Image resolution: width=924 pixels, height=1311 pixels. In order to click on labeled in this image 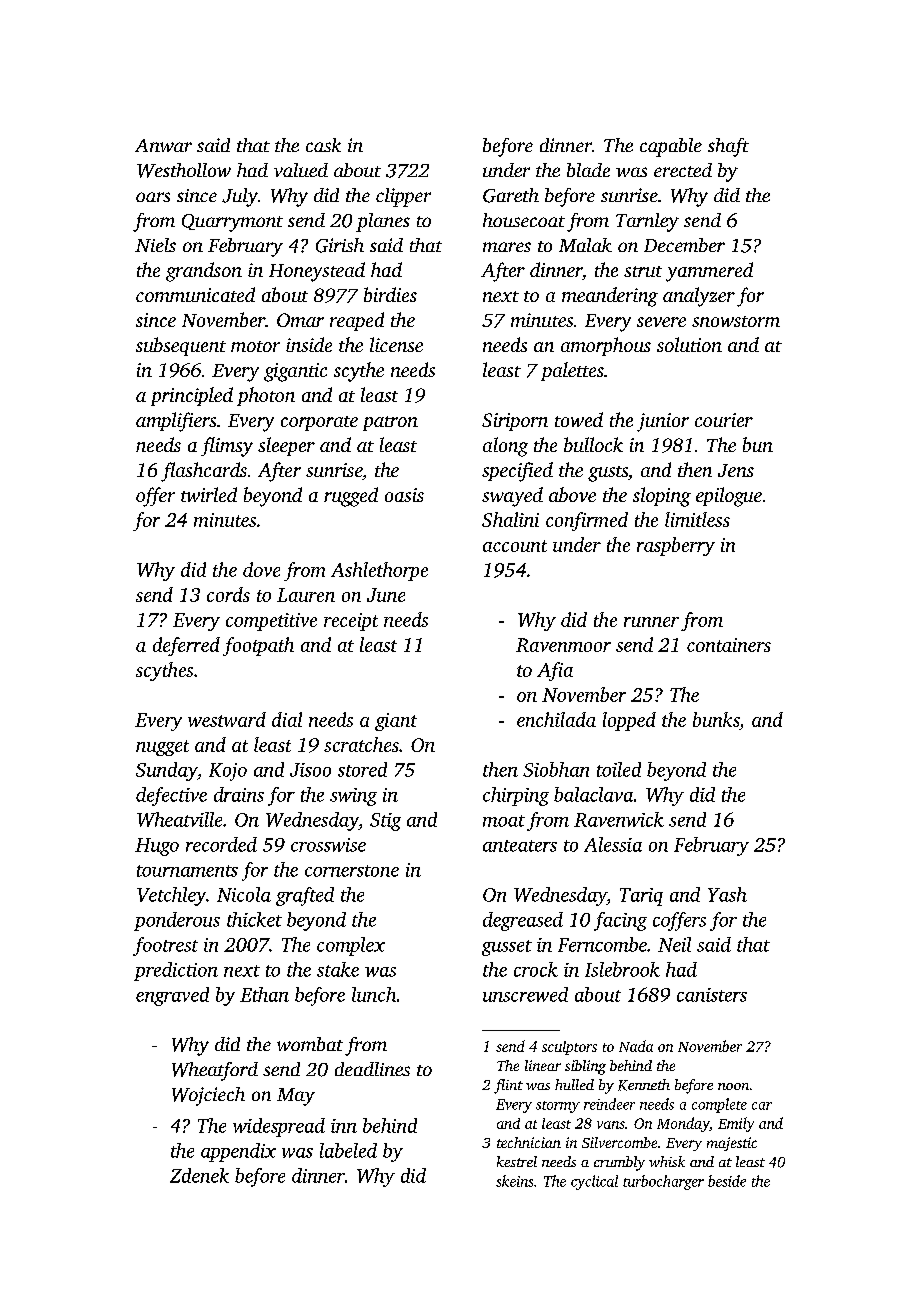, I will do `click(348, 1150)`.
